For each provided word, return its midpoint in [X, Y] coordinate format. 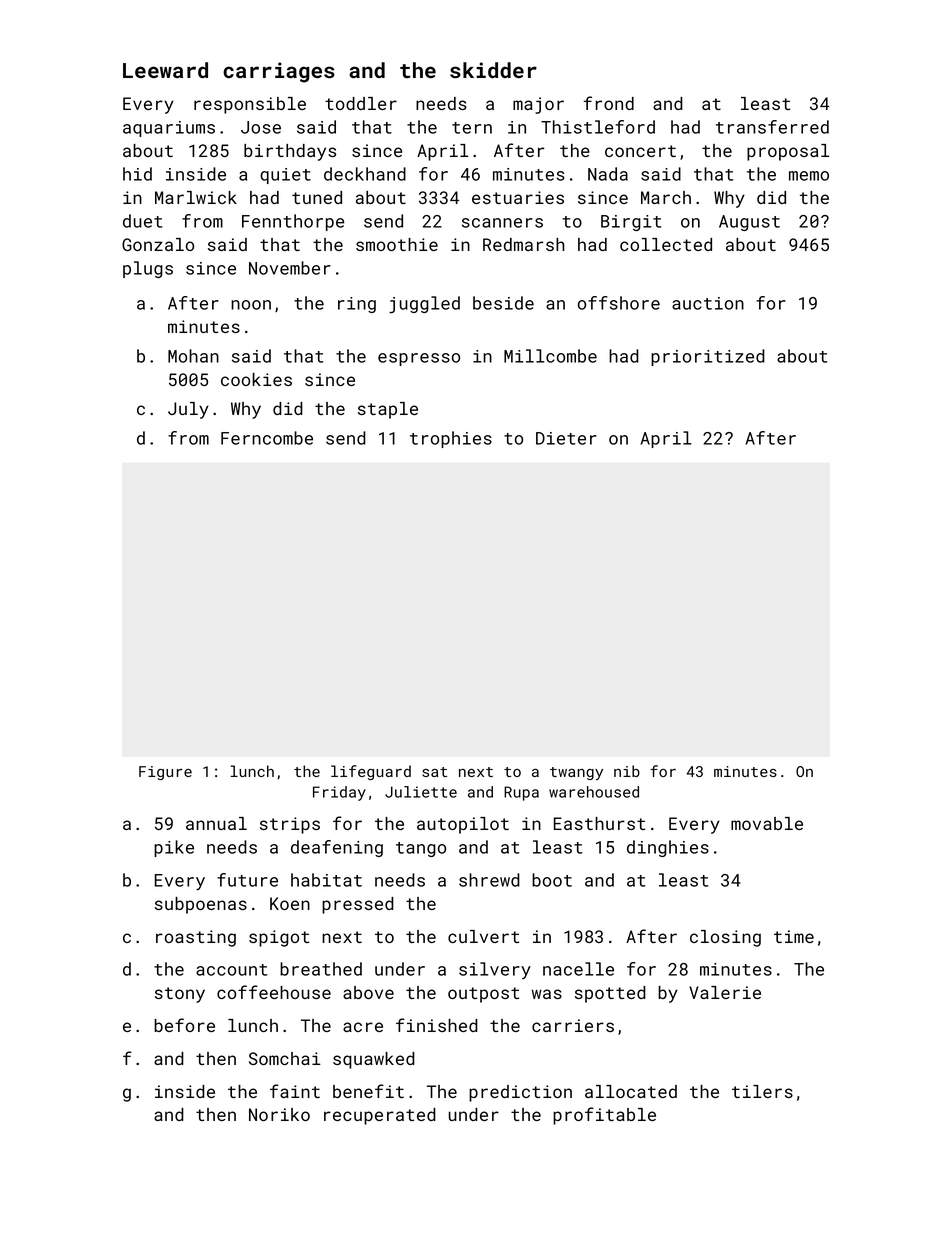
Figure [165, 773]
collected [666, 244]
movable [767, 823]
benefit [368, 1091]
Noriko [279, 1114]
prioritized [708, 357]
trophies [451, 439]
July [188, 410]
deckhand [365, 174]
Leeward [165, 70]
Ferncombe [267, 438]
